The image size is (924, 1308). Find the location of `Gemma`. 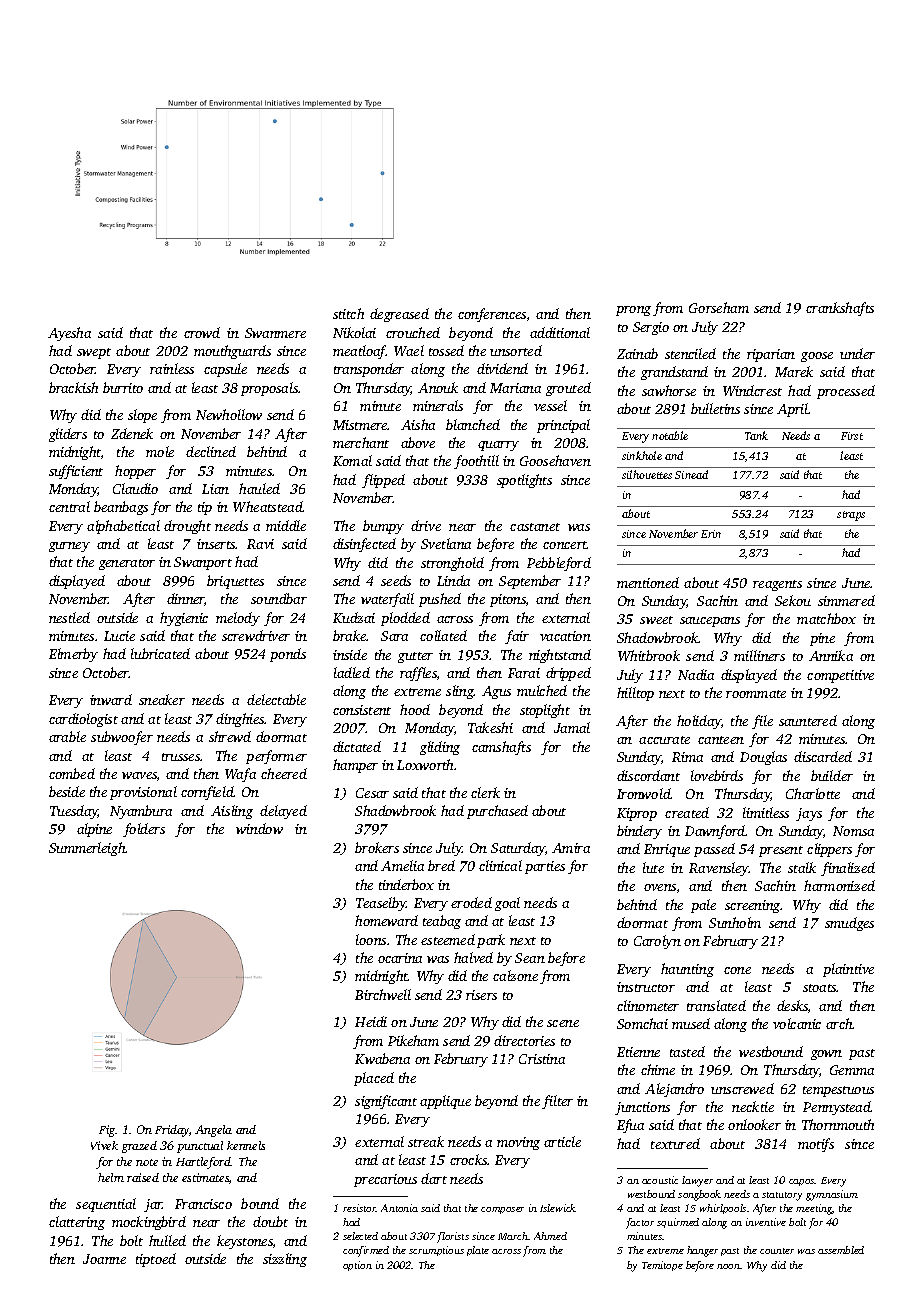

Gemma is located at coordinates (852, 1070).
